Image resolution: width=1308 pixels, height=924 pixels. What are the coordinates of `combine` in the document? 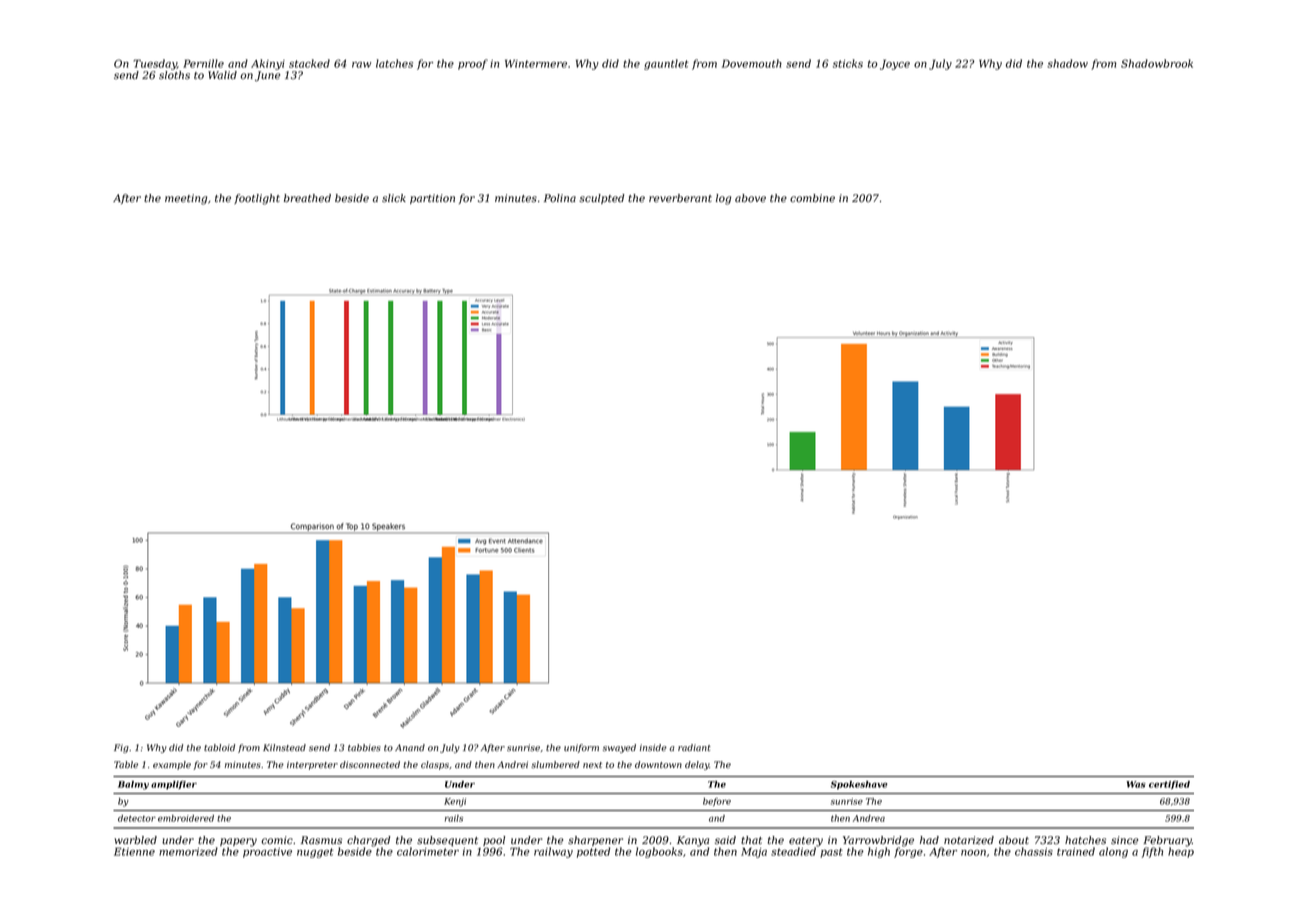 It's located at (812, 198).
